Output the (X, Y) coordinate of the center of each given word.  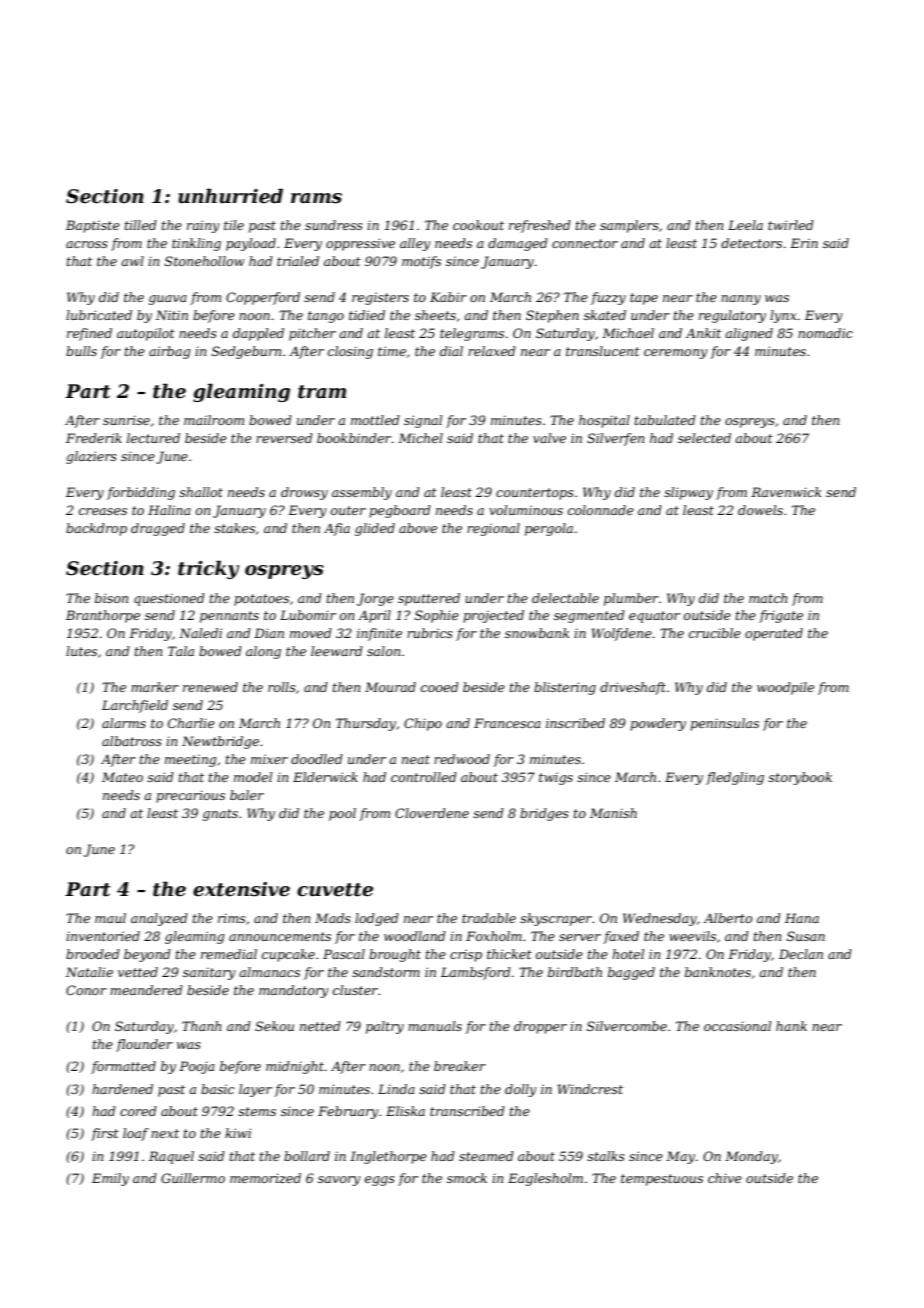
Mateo (122, 777)
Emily (110, 1179)
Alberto (728, 918)
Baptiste (93, 226)
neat (416, 759)
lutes (81, 651)
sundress (334, 225)
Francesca (507, 723)
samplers (629, 226)
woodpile (785, 688)
